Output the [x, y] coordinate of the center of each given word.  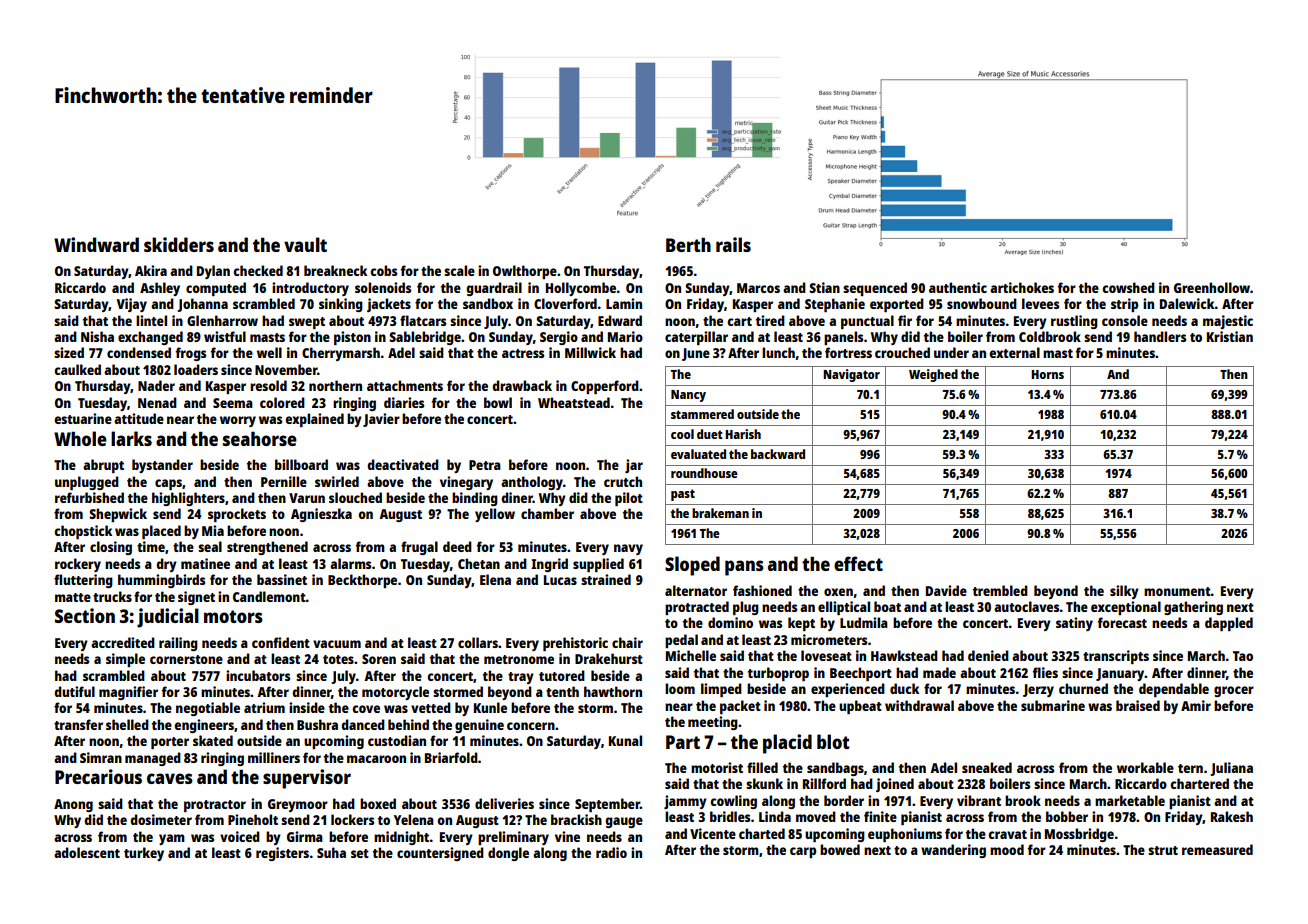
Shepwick [118, 515]
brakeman [720, 513]
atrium [264, 707]
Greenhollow [1212, 287]
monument [1177, 591]
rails [733, 244]
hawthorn [613, 691]
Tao [1243, 656]
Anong [73, 805]
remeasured [1217, 849]
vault [305, 244]
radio [611, 852]
